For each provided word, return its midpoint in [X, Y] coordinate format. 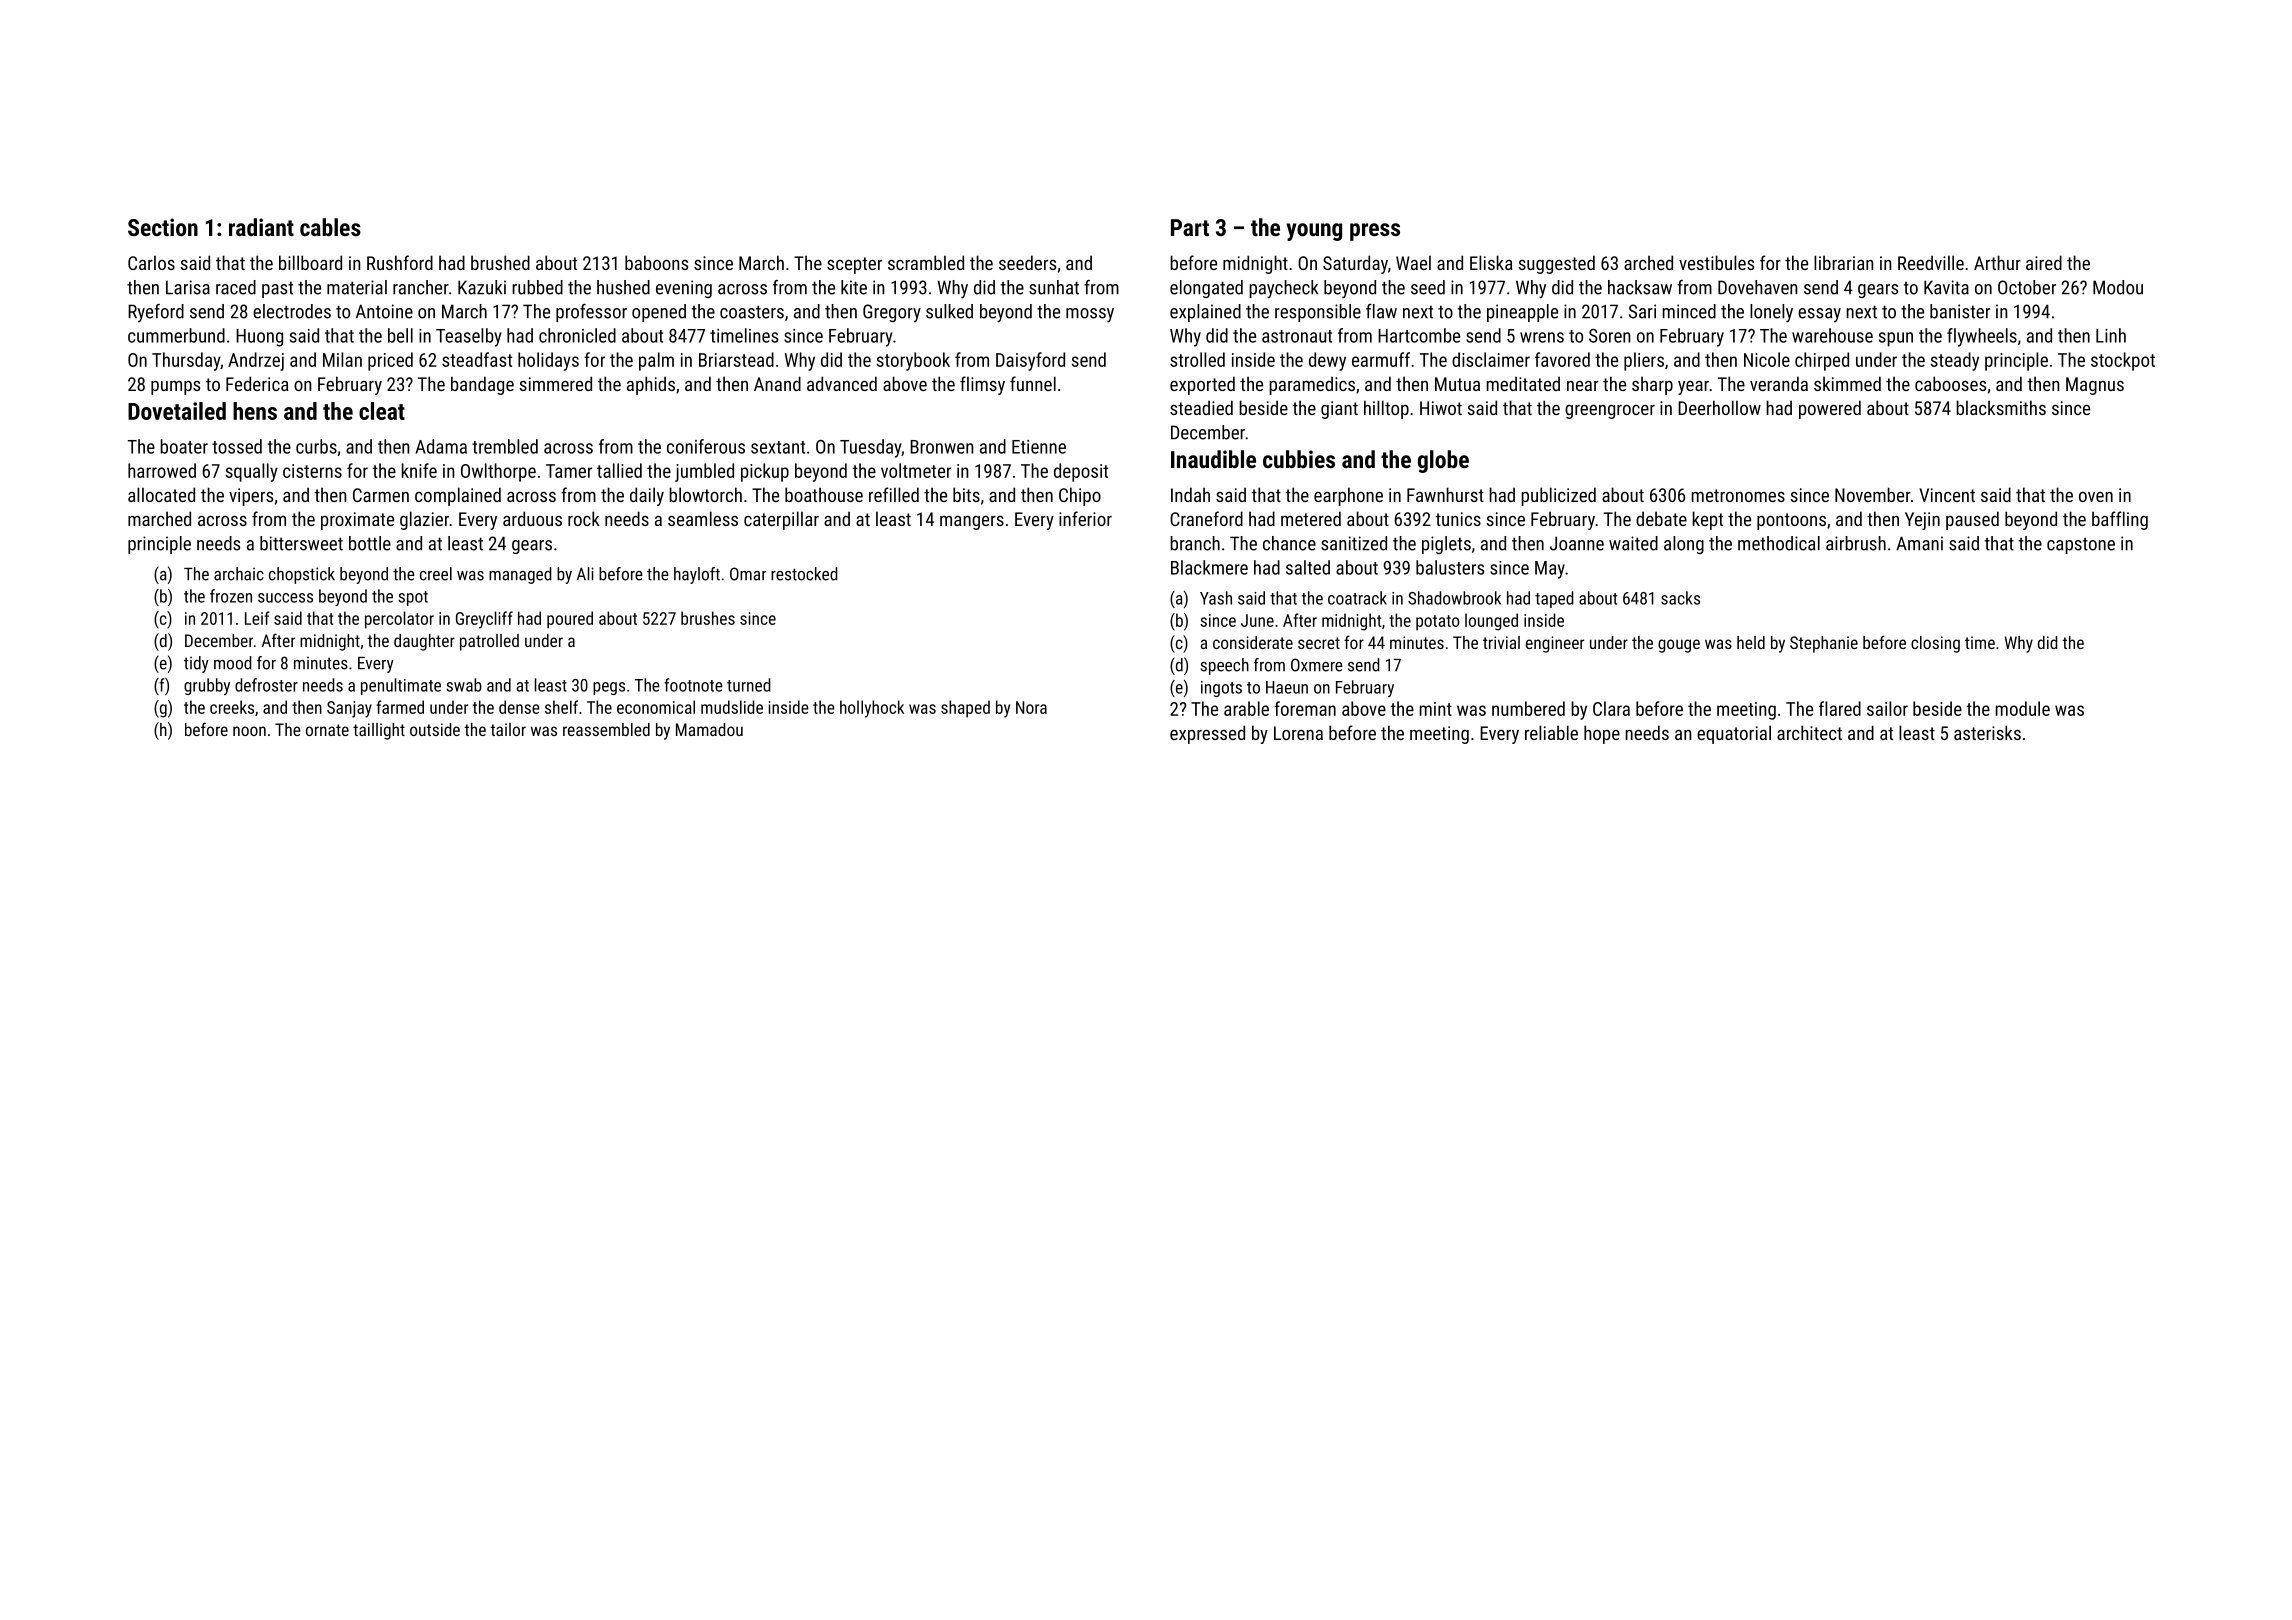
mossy [1090, 315]
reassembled [606, 729]
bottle [370, 543]
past [277, 289]
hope [1602, 734]
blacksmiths [2001, 407]
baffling [2120, 520]
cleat [382, 411]
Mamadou [709, 729]
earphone [1348, 496]
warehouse [1832, 335]
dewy [1327, 361]
